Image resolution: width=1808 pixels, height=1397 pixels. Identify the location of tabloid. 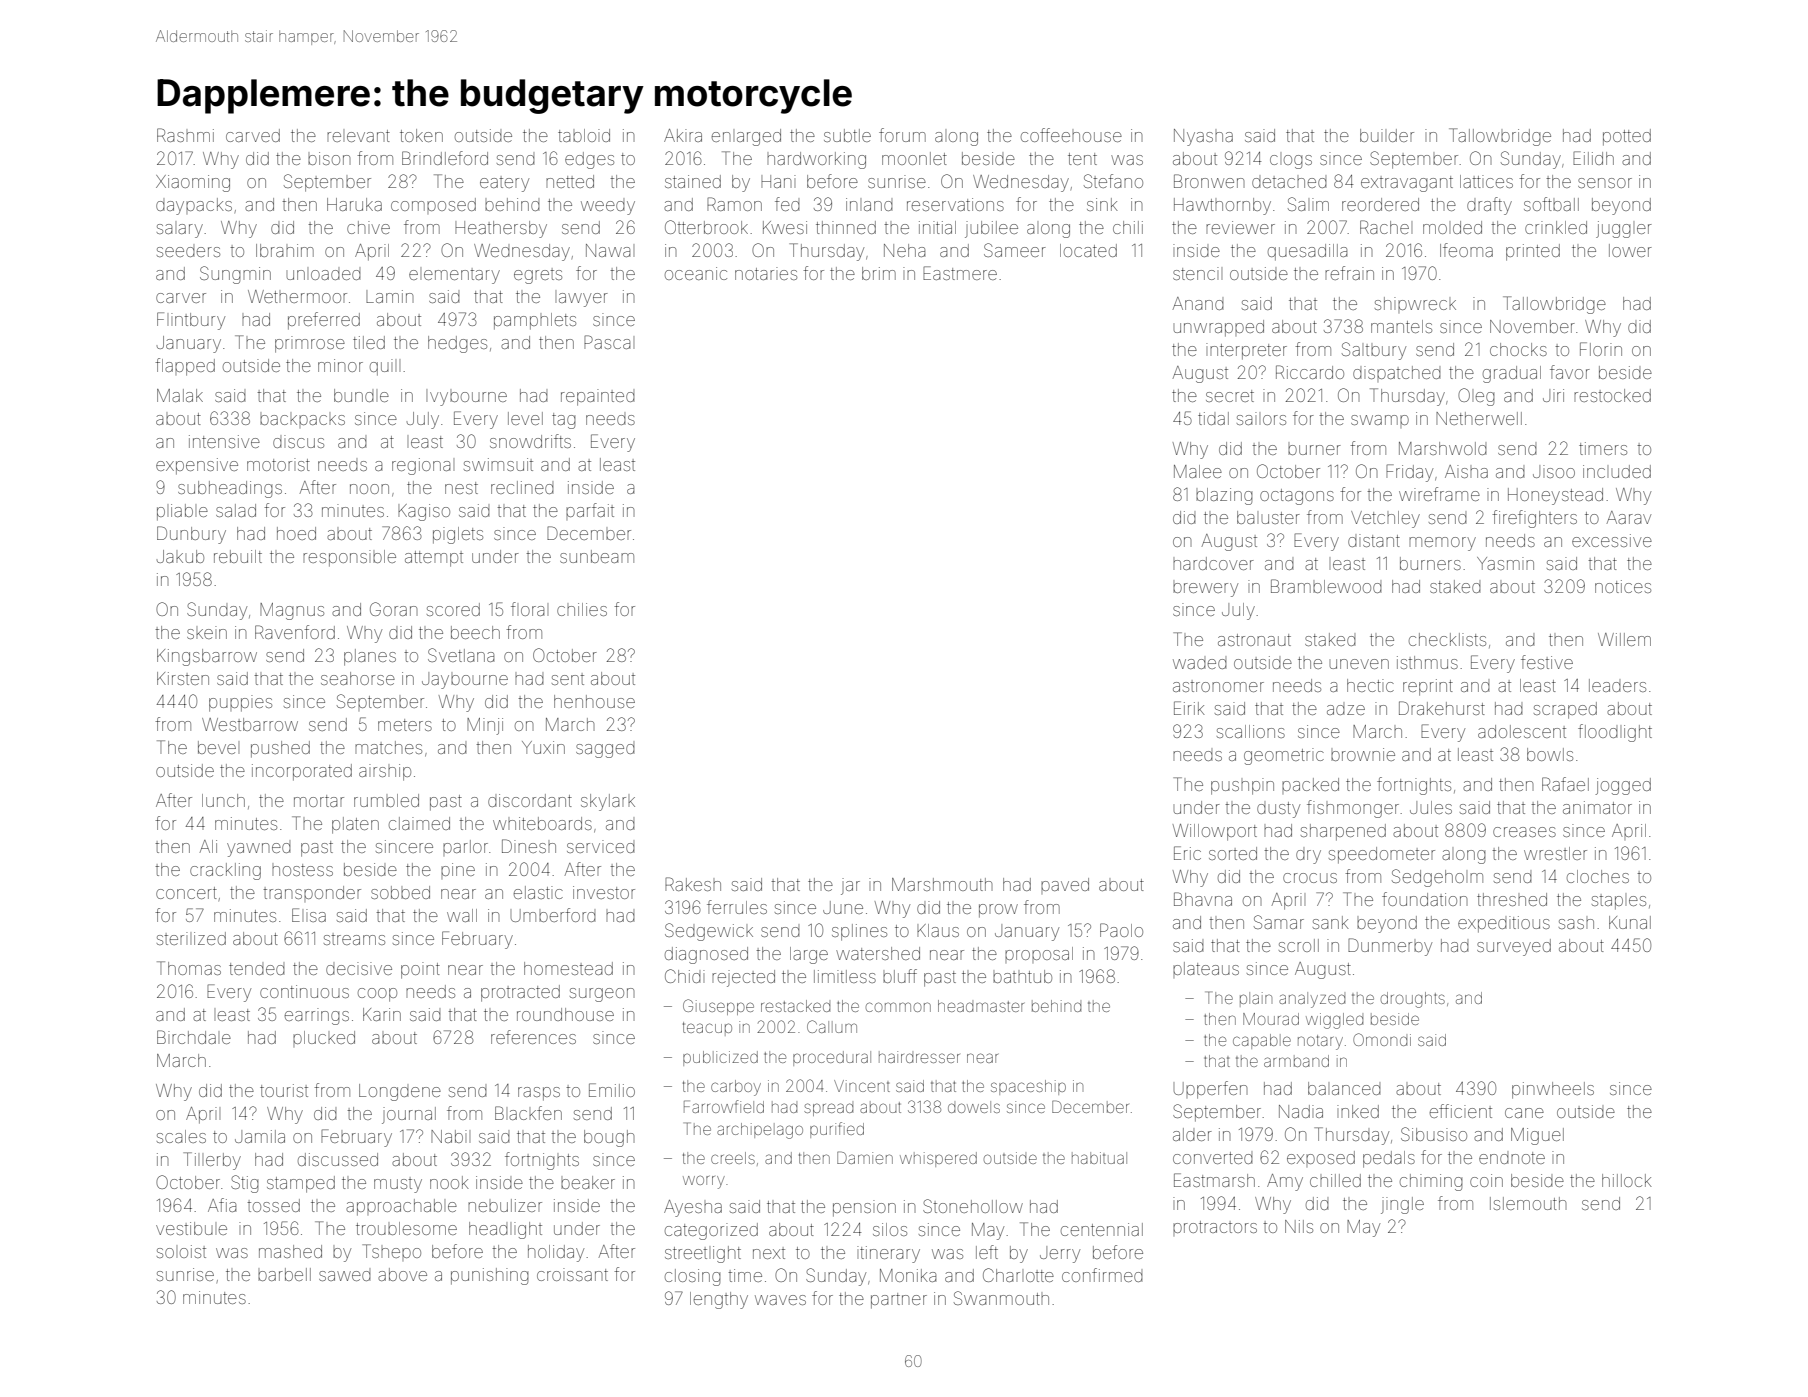
(584, 135).
